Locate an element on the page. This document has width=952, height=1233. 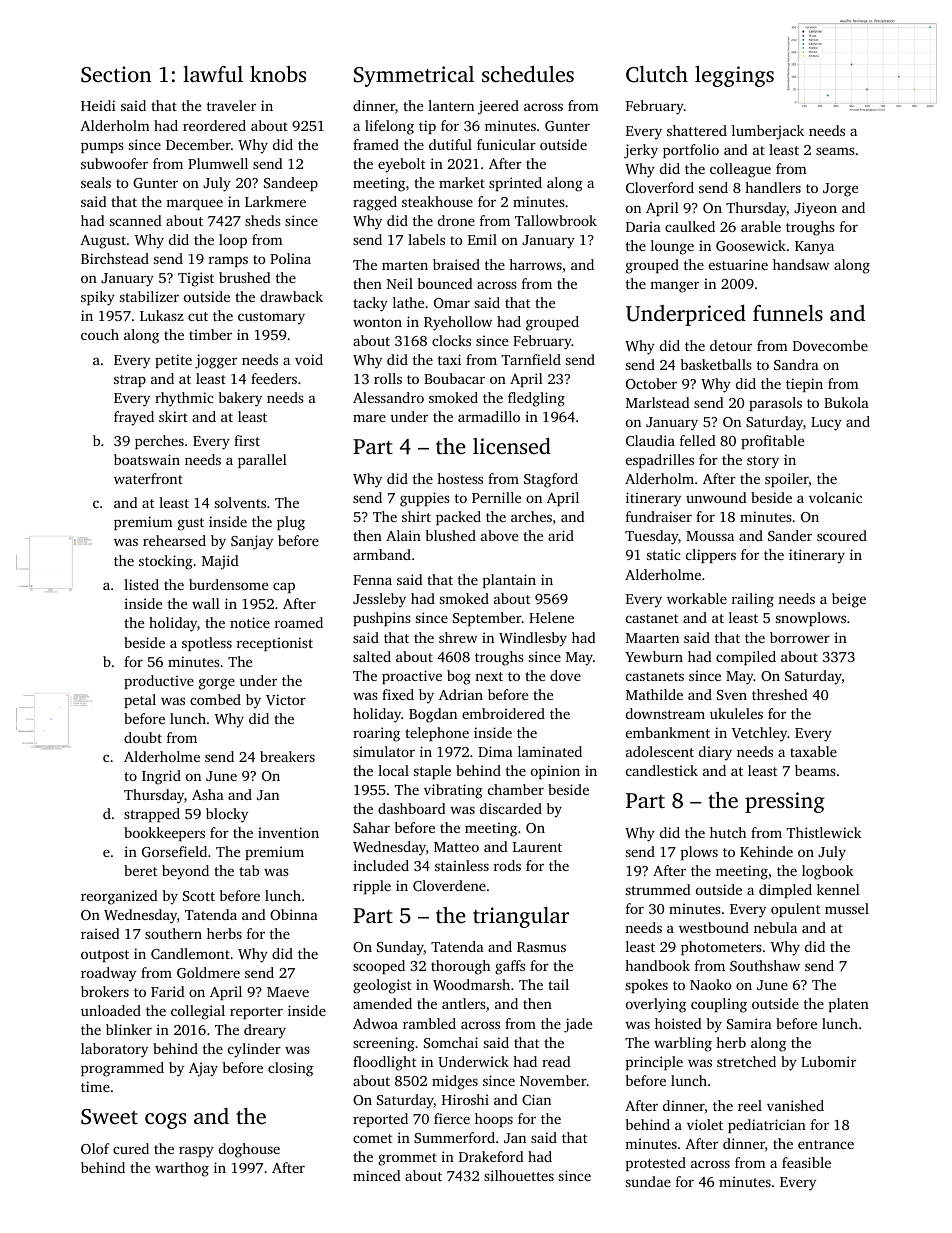
Kehinde is located at coordinates (766, 851).
